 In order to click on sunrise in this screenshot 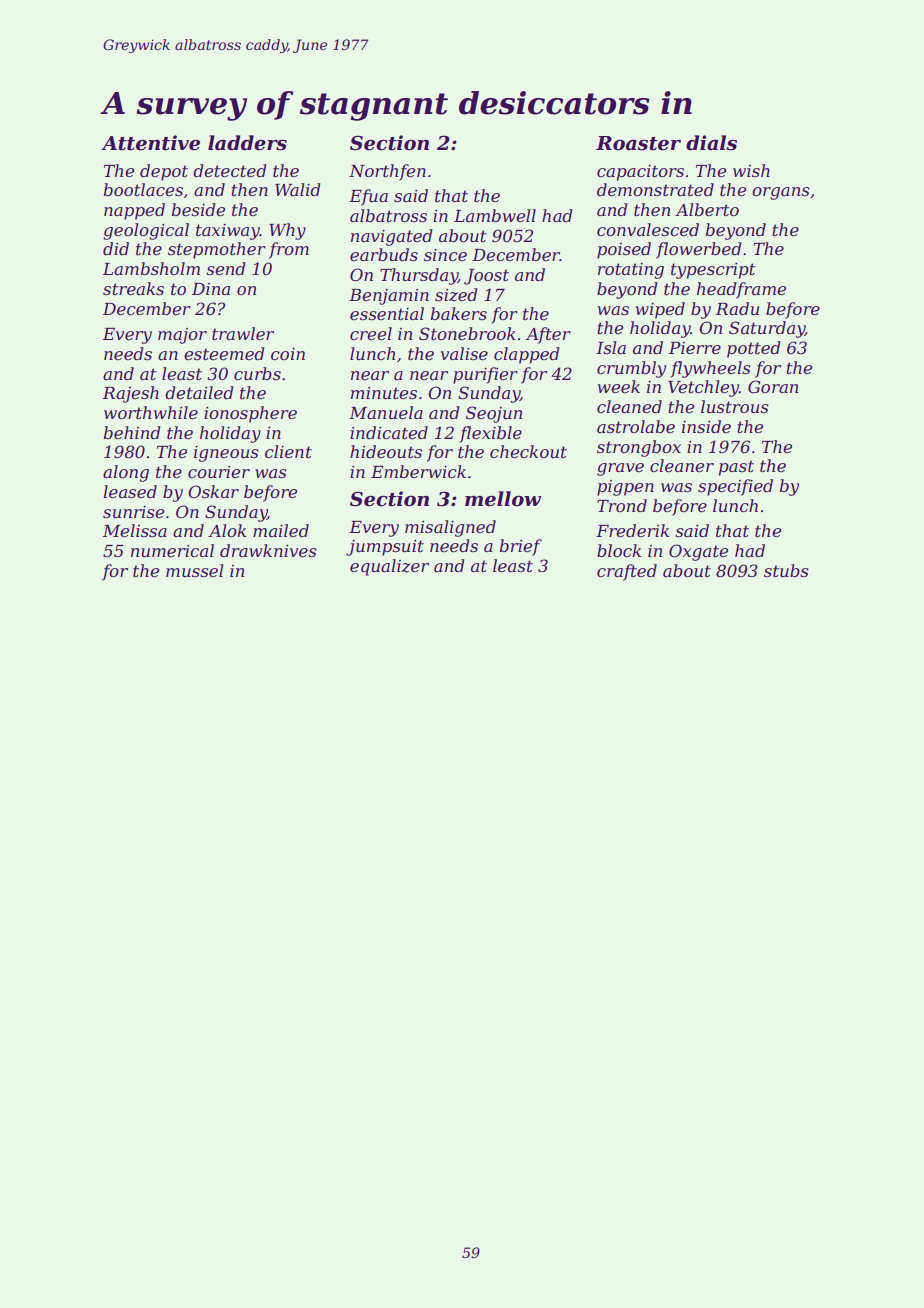, I will do `click(133, 512)`.
